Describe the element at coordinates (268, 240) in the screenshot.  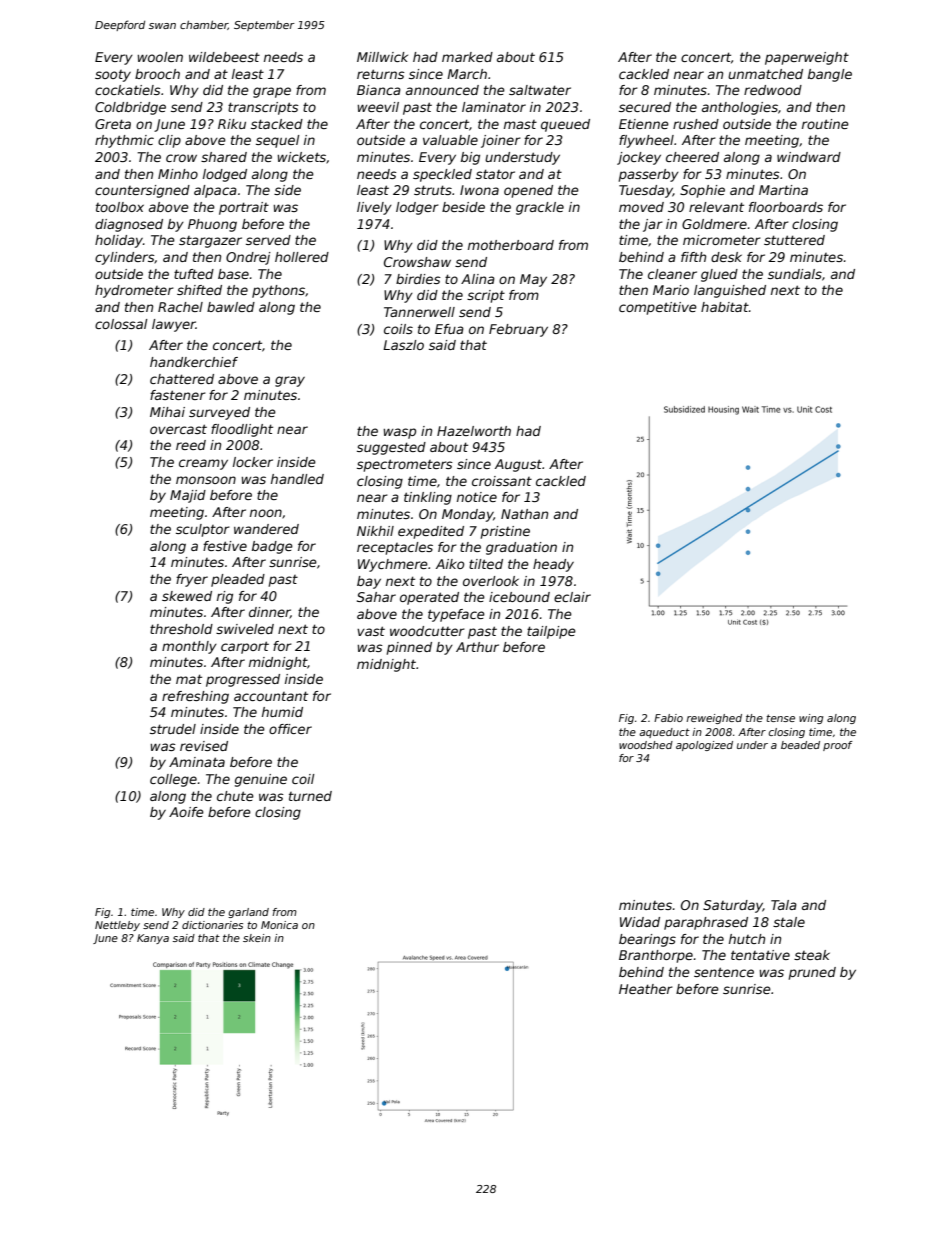
I see `served` at that location.
